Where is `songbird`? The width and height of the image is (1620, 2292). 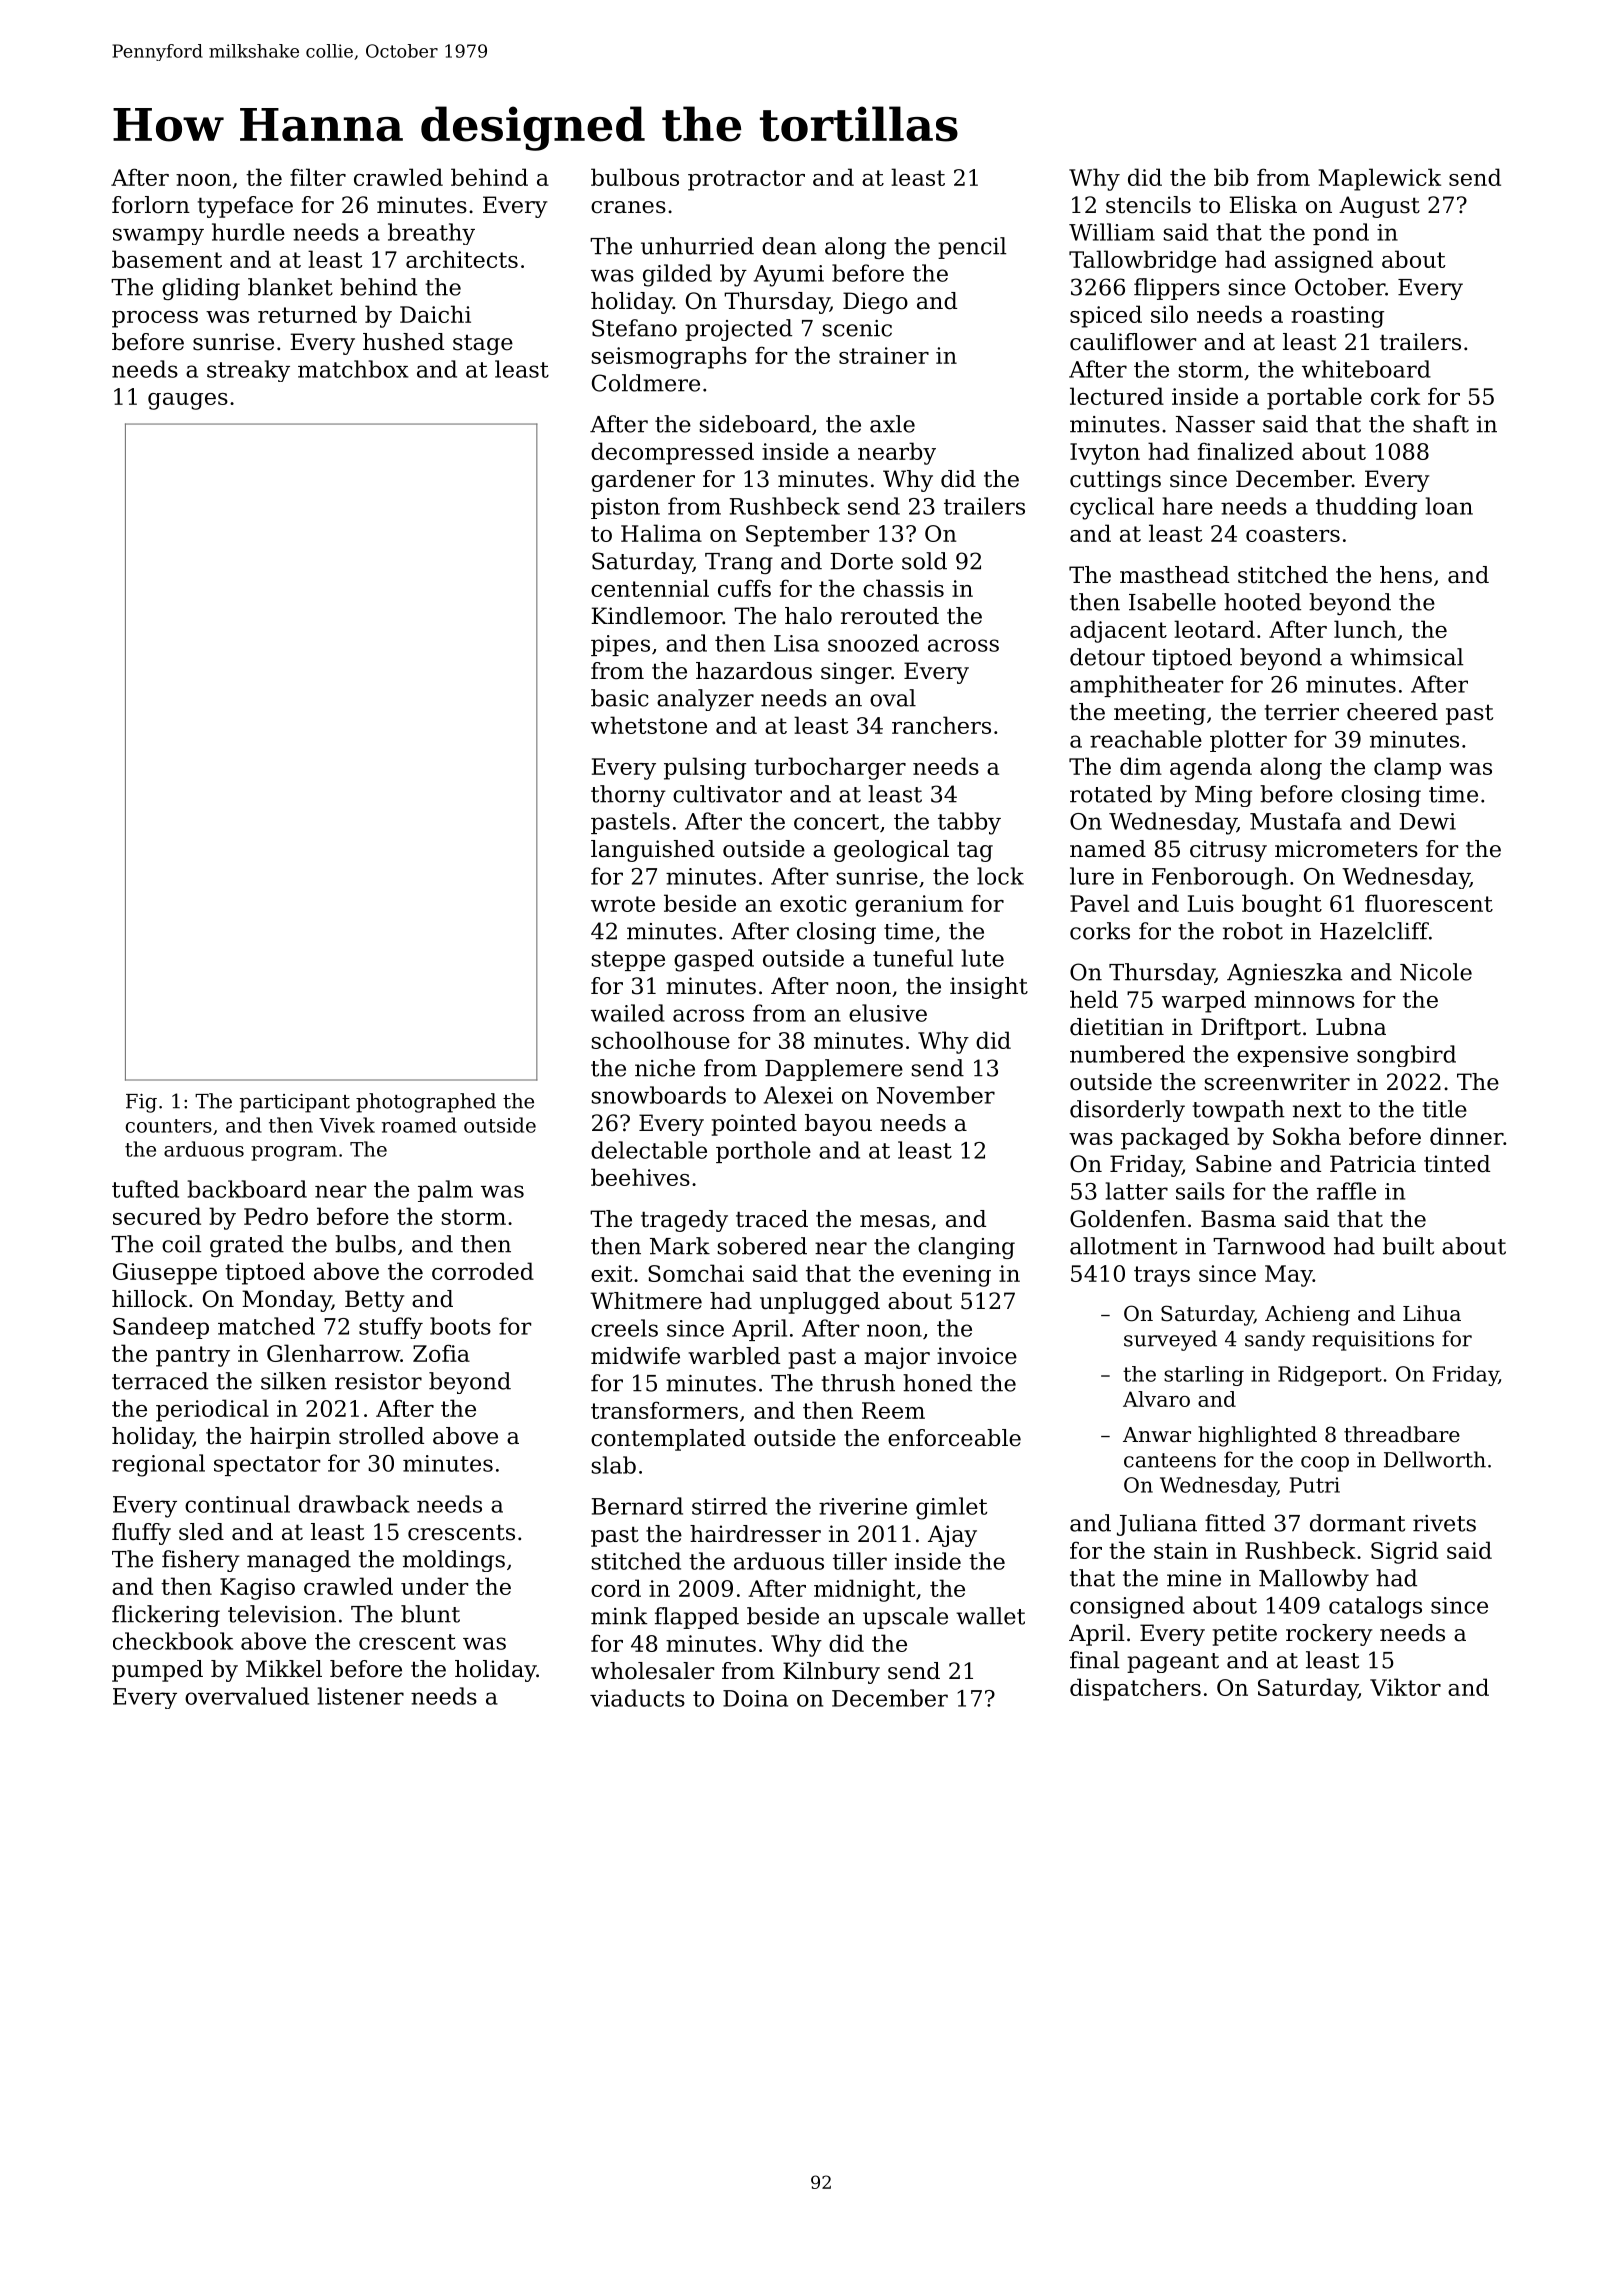 songbird is located at coordinates (1406, 1056).
